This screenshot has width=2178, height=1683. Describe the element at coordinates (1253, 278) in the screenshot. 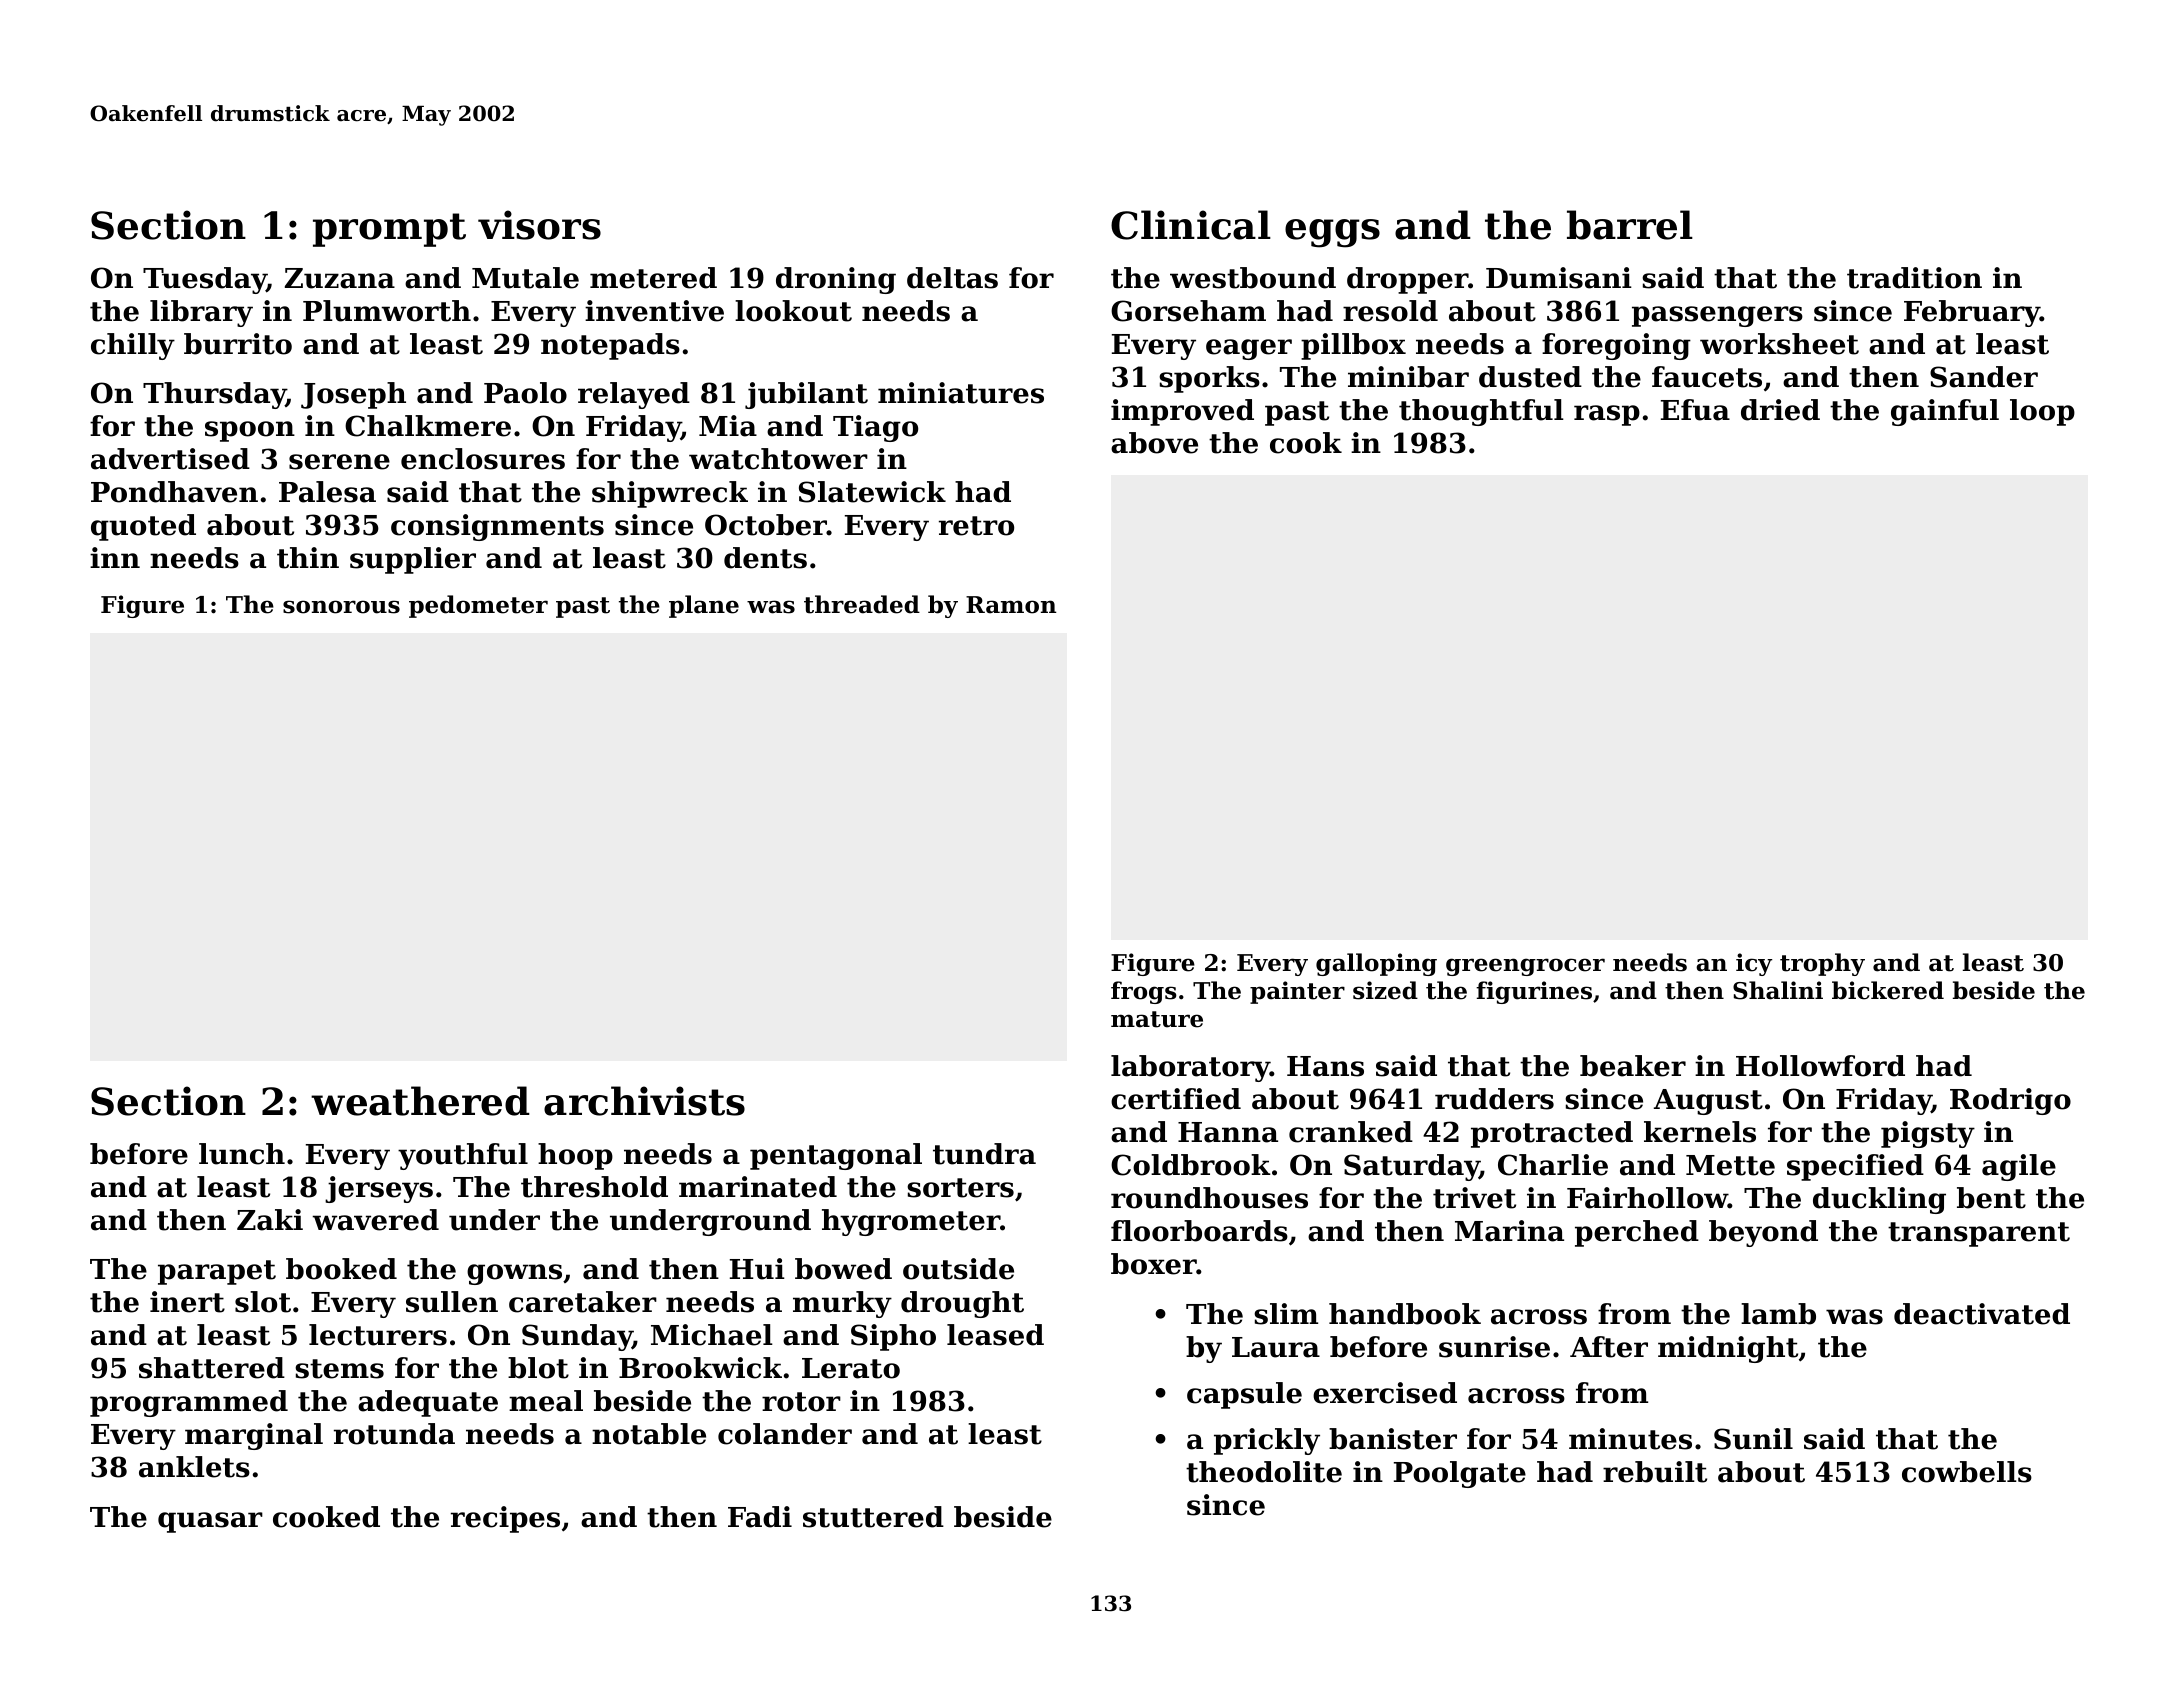

I see `westbound` at that location.
